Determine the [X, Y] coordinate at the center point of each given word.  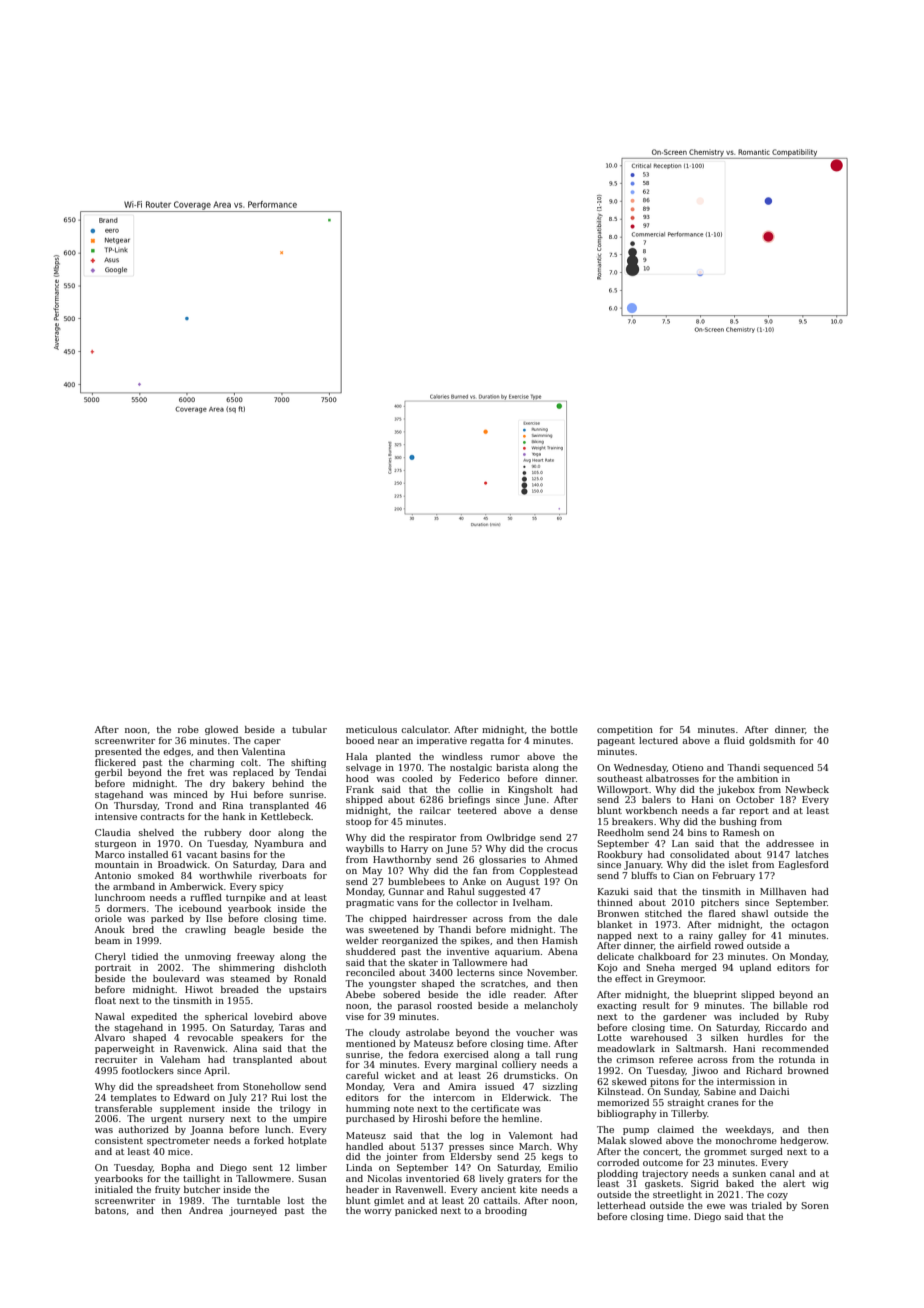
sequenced [789, 768]
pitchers [720, 903]
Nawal [110, 1016]
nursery [207, 1120]
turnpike [246, 898]
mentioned [371, 1043]
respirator [432, 838]
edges [177, 752]
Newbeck [807, 789]
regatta [487, 742]
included [759, 1016]
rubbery [223, 833]
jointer [401, 1157]
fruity [167, 1190]
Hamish [560, 940]
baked [740, 1183]
